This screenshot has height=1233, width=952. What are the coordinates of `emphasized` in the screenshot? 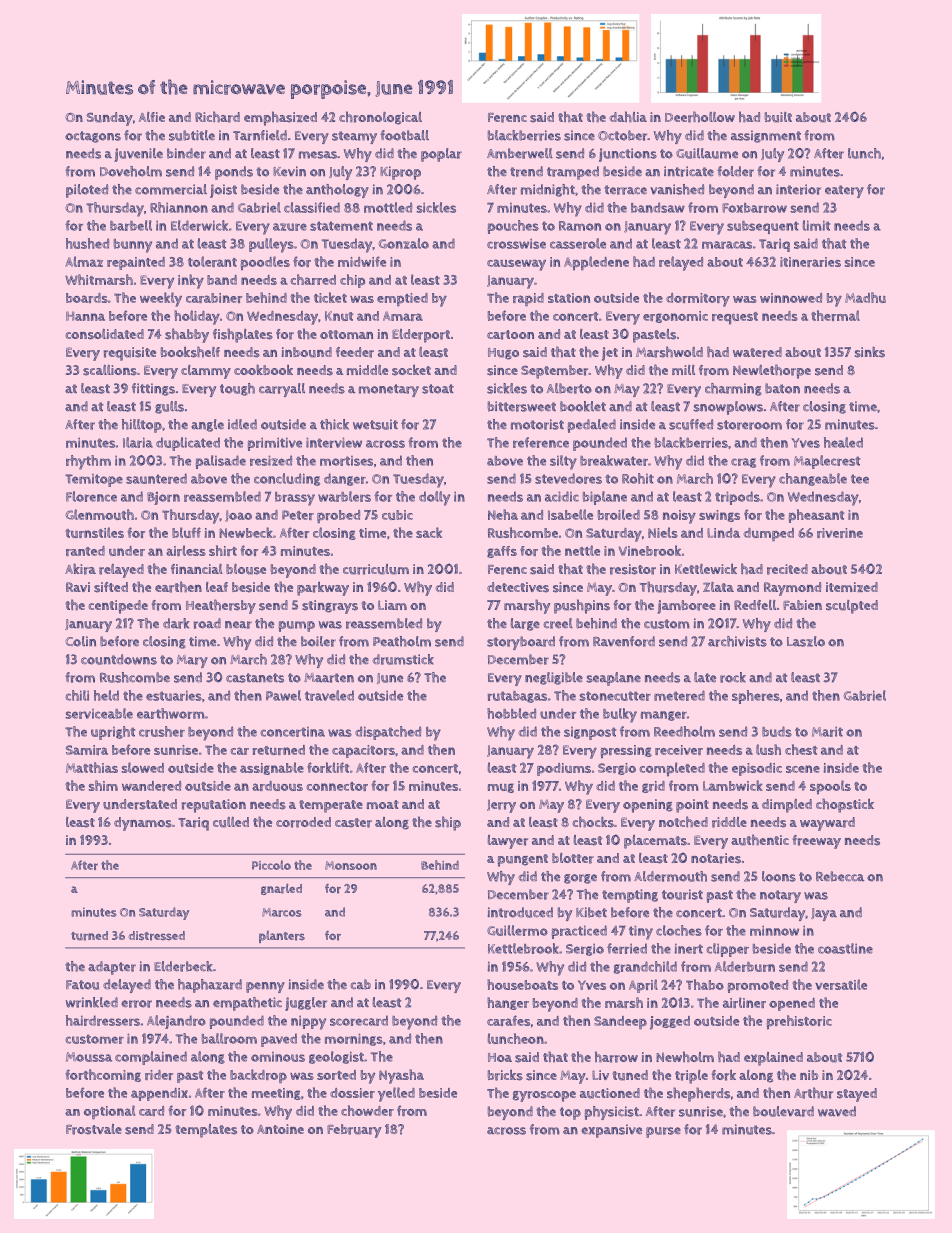 It's located at (280, 118).
